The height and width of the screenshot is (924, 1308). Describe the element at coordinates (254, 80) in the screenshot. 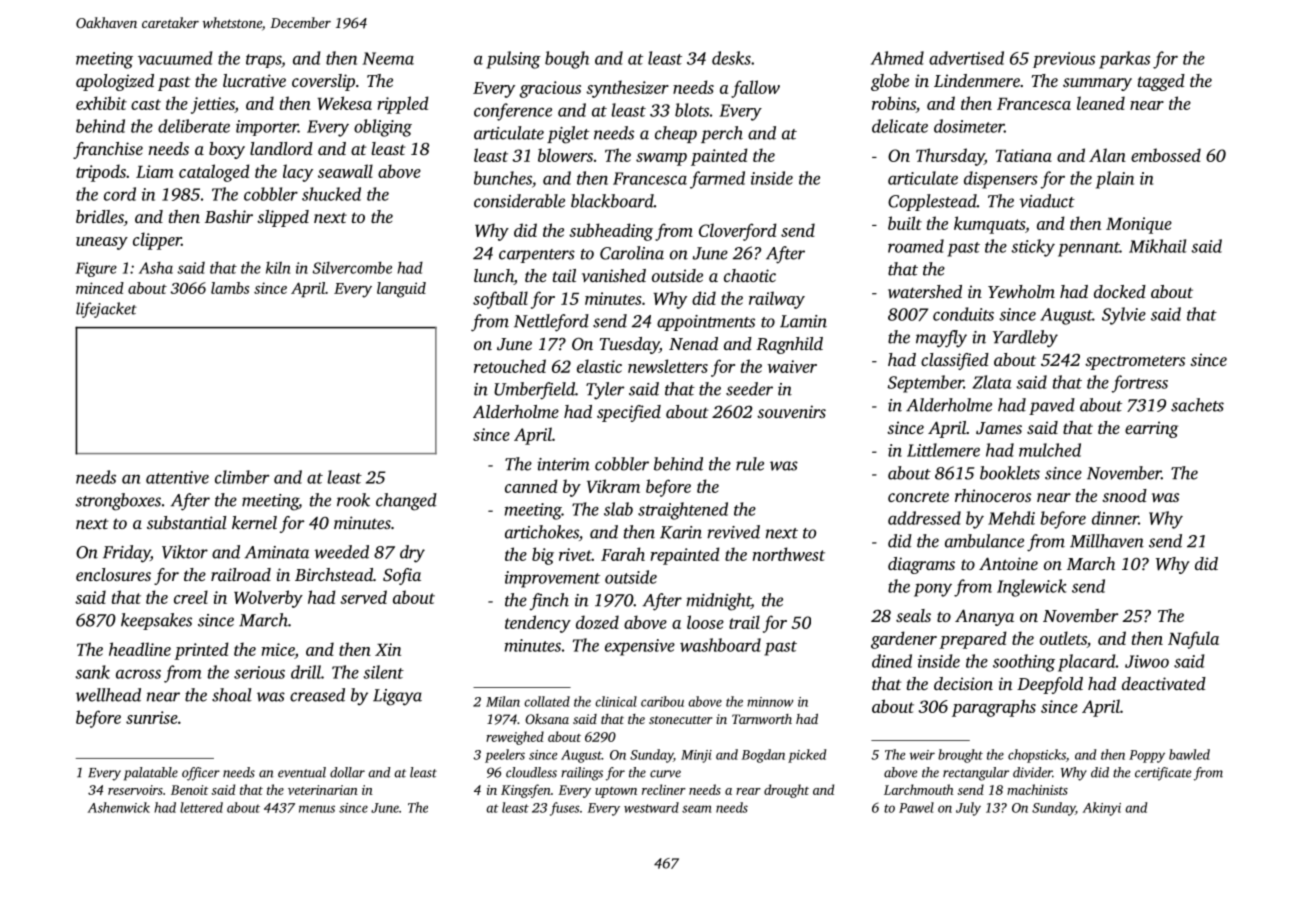

I see `lucrative` at that location.
